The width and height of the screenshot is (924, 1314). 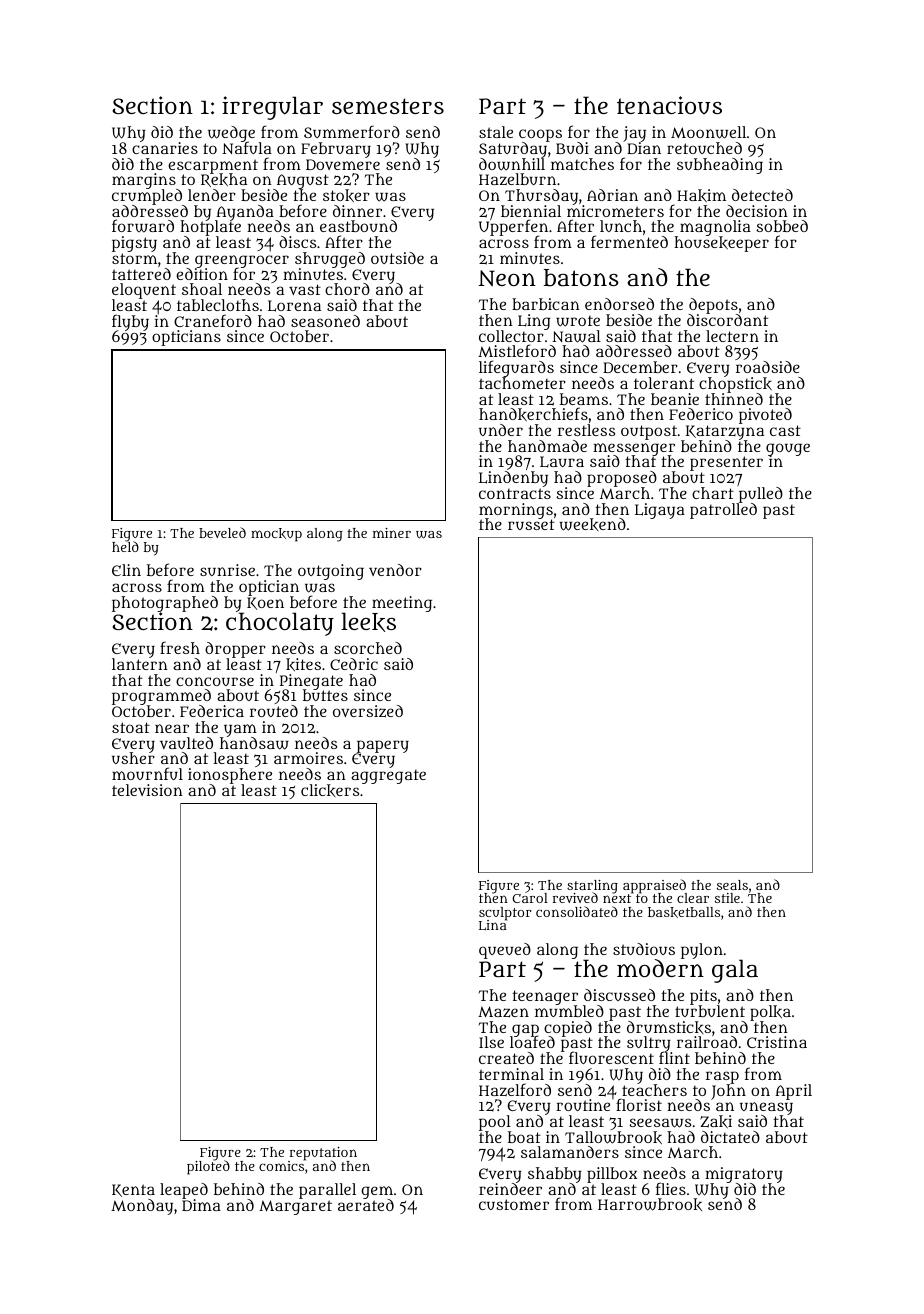 I want to click on December, so click(x=640, y=367).
